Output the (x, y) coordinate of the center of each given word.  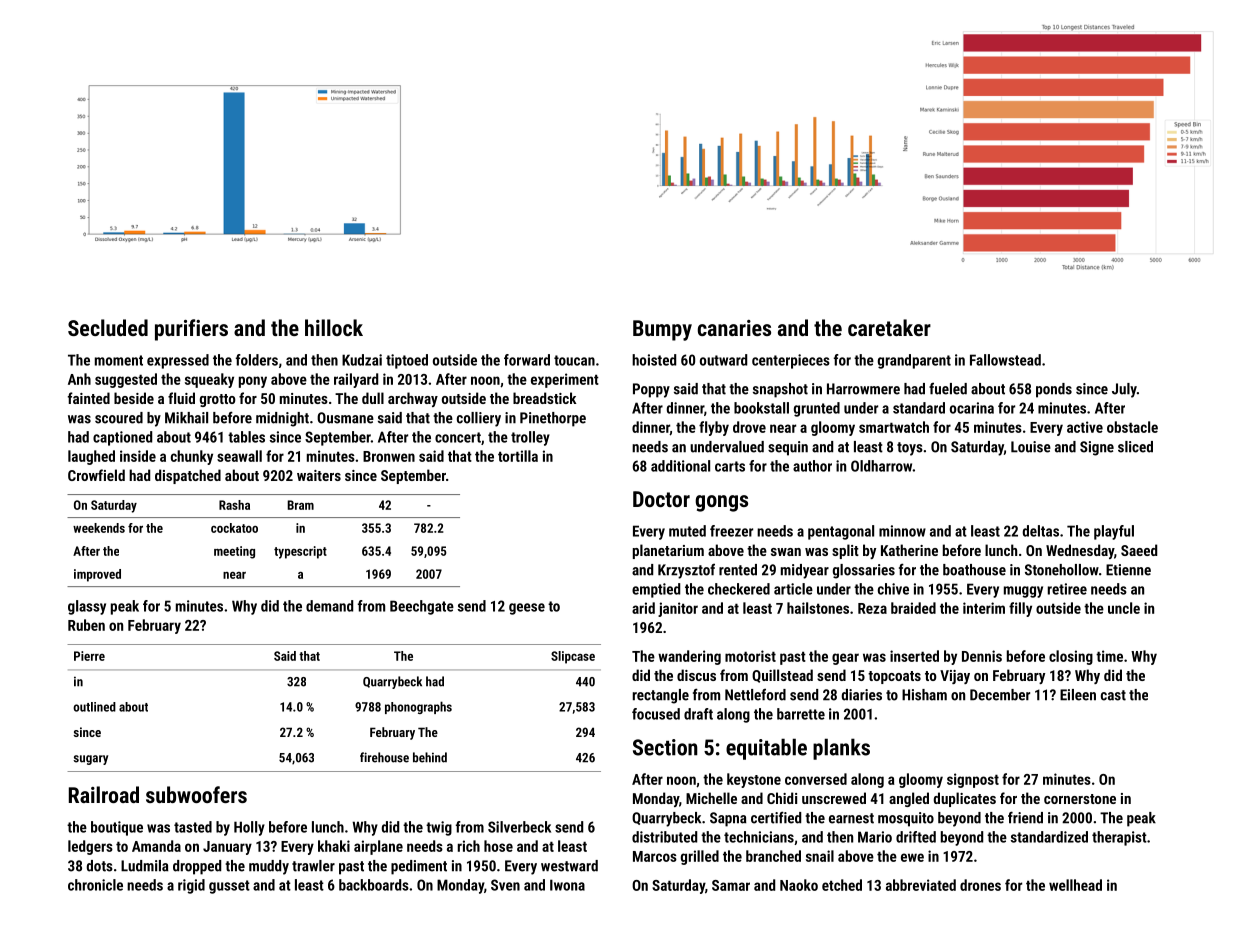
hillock (334, 327)
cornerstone (1080, 799)
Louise (1031, 447)
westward (569, 866)
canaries (734, 328)
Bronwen (389, 456)
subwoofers (196, 794)
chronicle (95, 885)
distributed (664, 837)
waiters (319, 475)
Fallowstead (1005, 360)
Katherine (909, 550)
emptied (656, 590)
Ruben (86, 625)
